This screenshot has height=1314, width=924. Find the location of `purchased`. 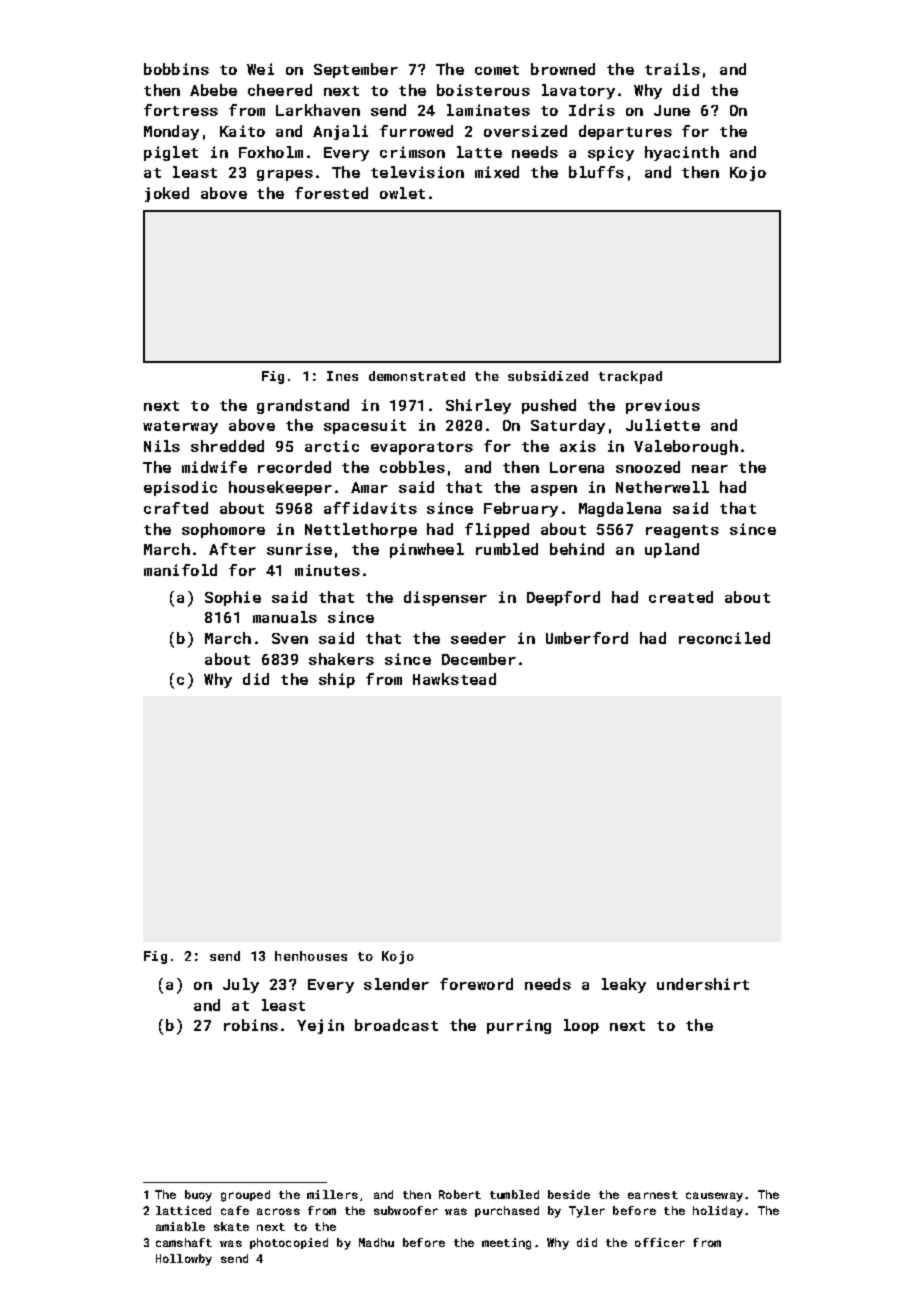

purchased is located at coordinates (507, 1211).
